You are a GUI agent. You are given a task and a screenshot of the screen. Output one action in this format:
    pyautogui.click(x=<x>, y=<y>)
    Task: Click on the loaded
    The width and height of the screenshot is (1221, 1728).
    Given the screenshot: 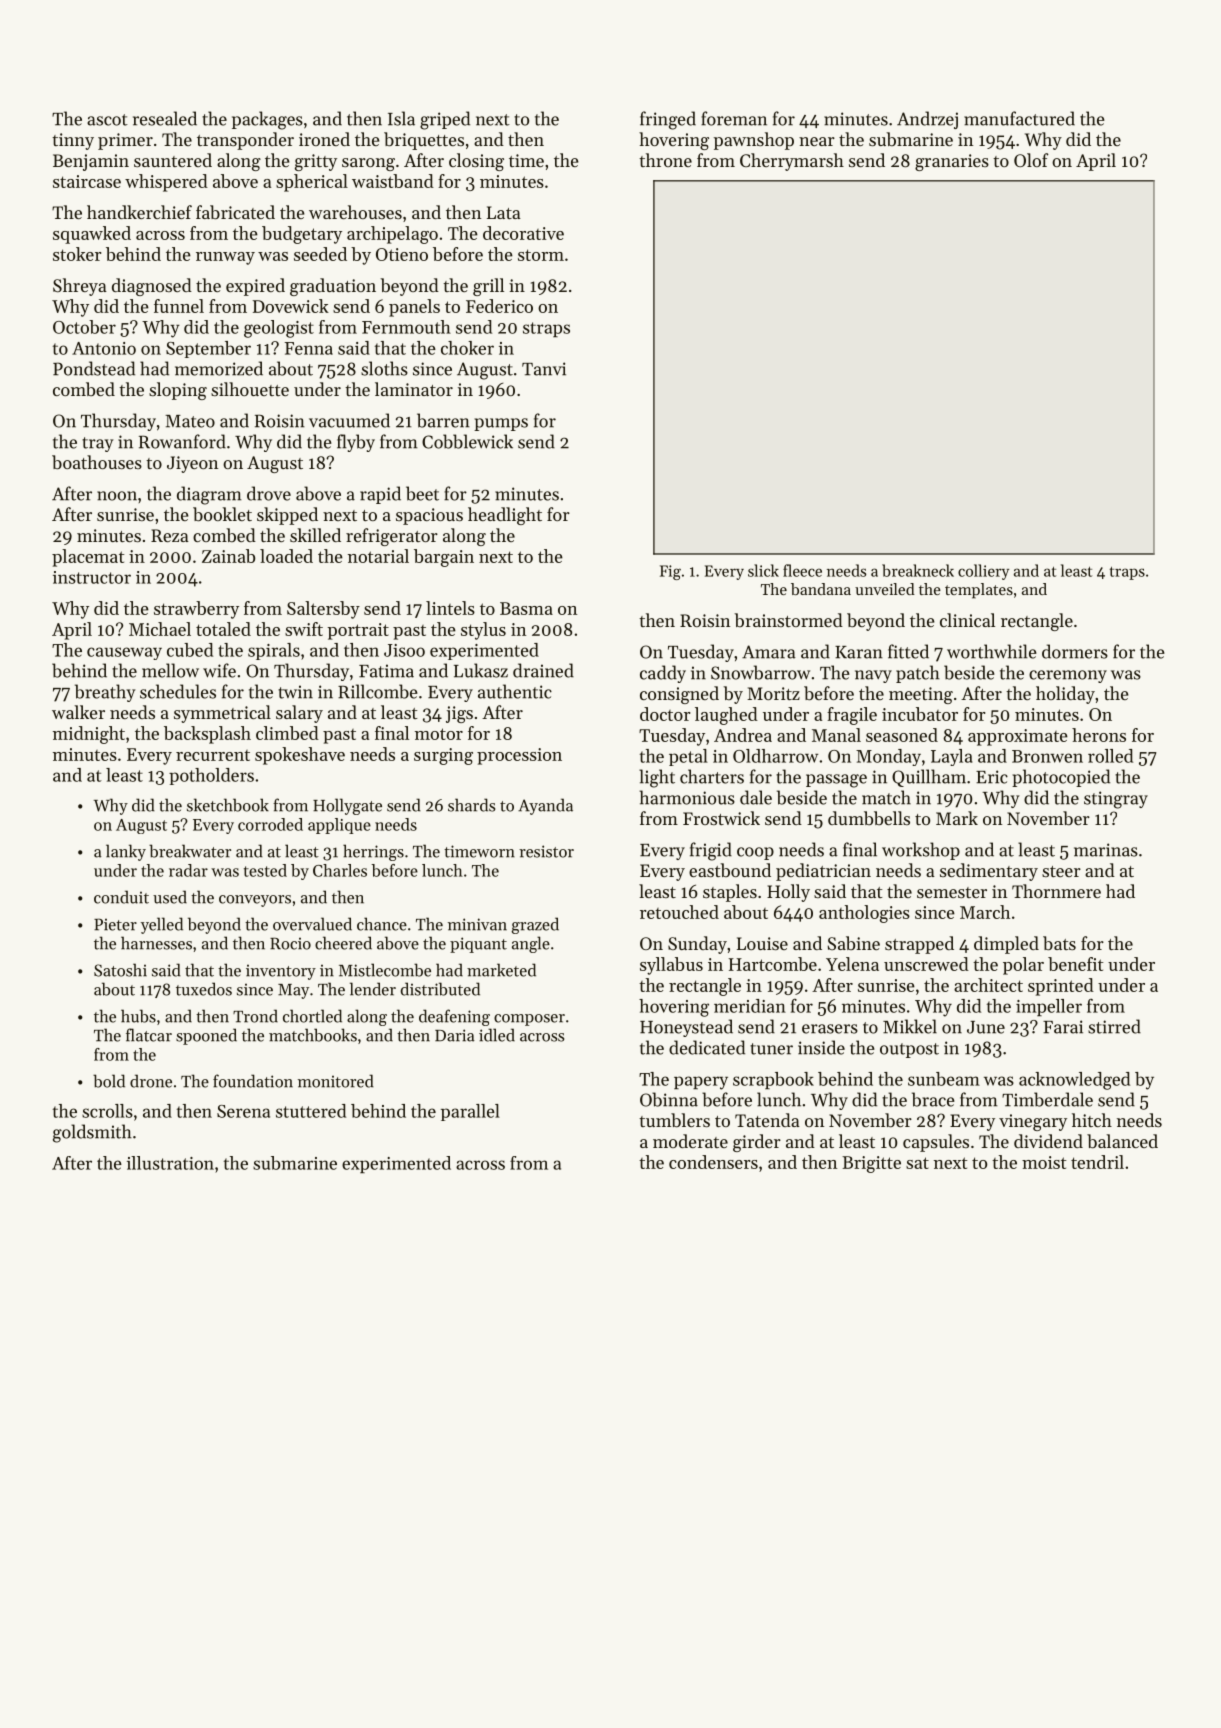 What is the action you would take?
    pyautogui.click(x=286, y=556)
